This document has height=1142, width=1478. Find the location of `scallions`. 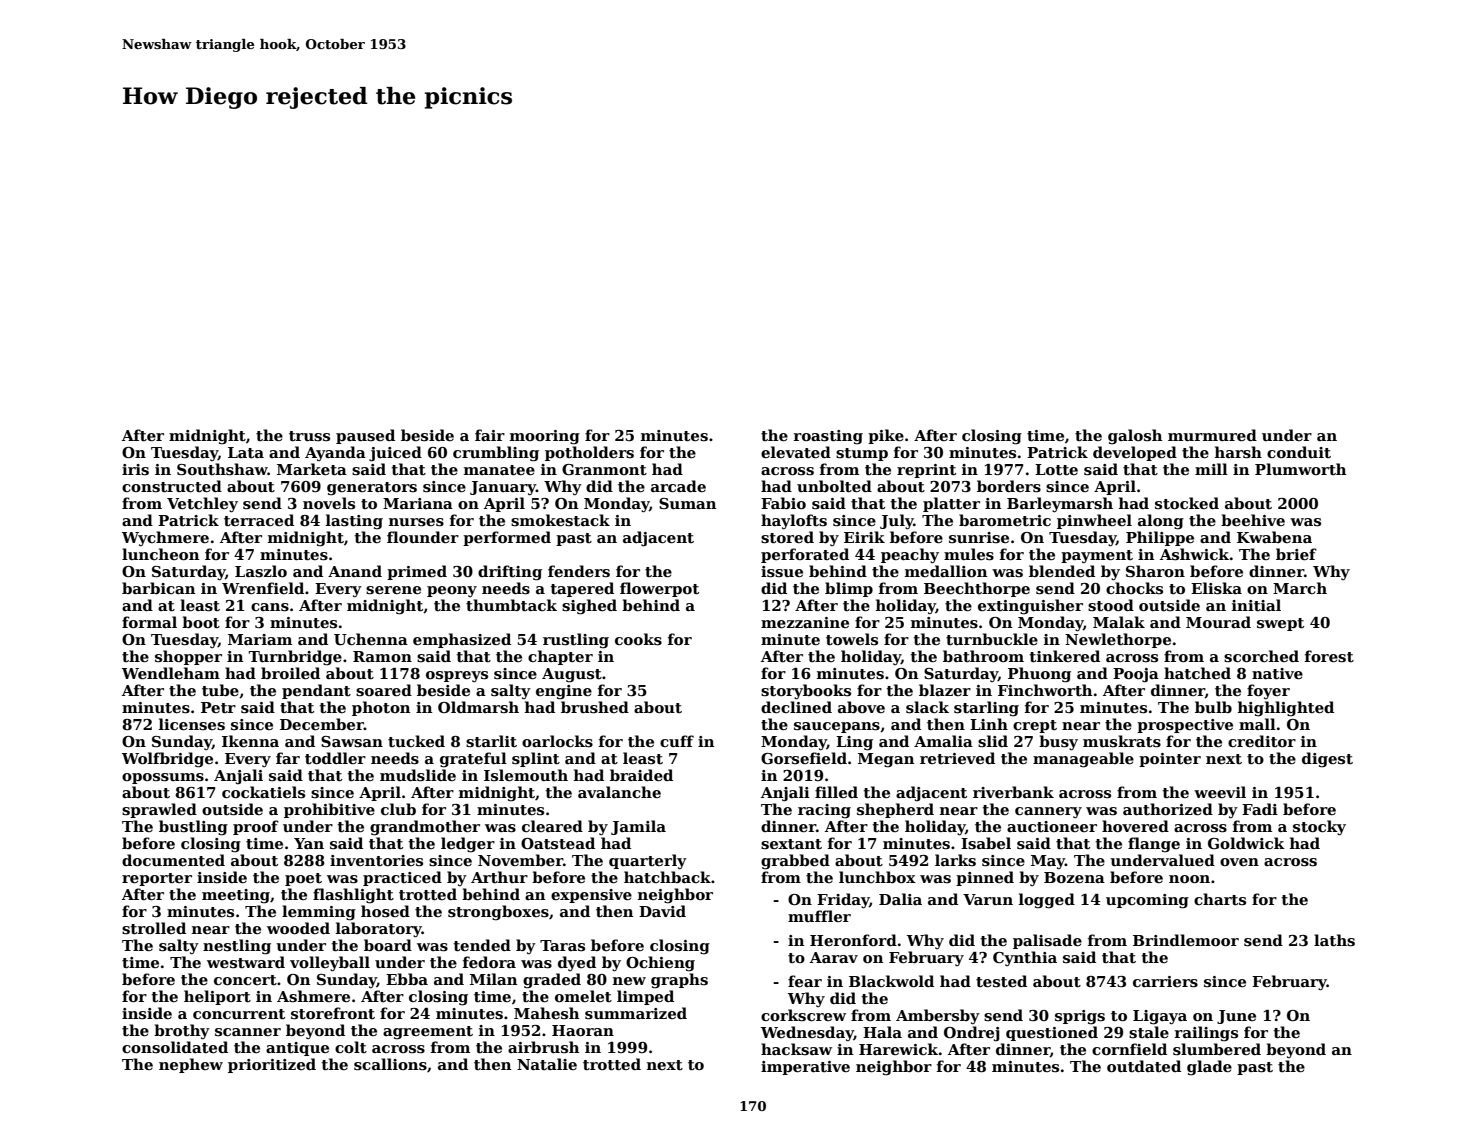

scallions is located at coordinates (390, 1064).
